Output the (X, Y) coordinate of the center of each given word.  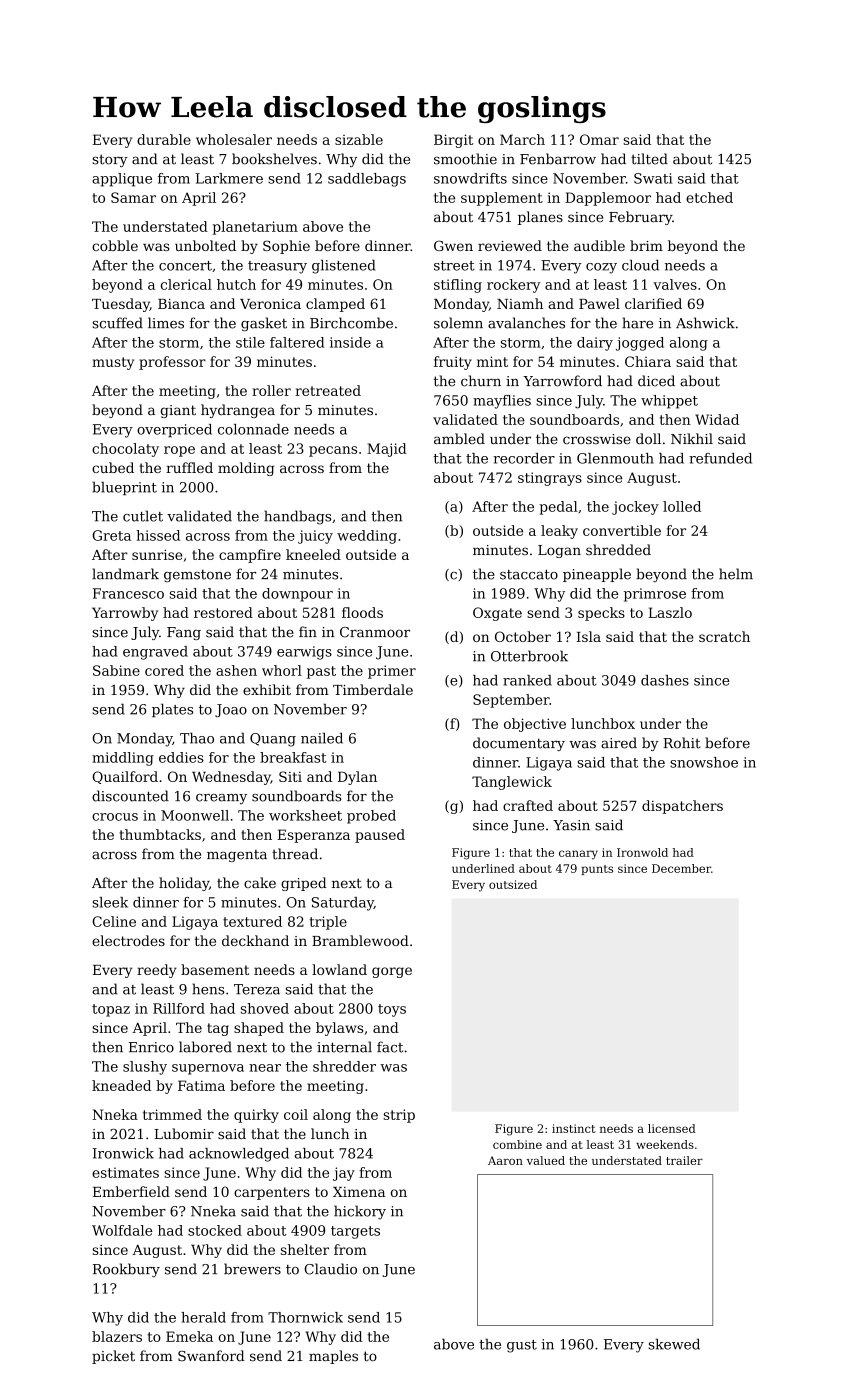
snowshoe (704, 762)
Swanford (211, 1355)
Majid (387, 450)
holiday (184, 884)
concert (185, 266)
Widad (717, 419)
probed (371, 817)
